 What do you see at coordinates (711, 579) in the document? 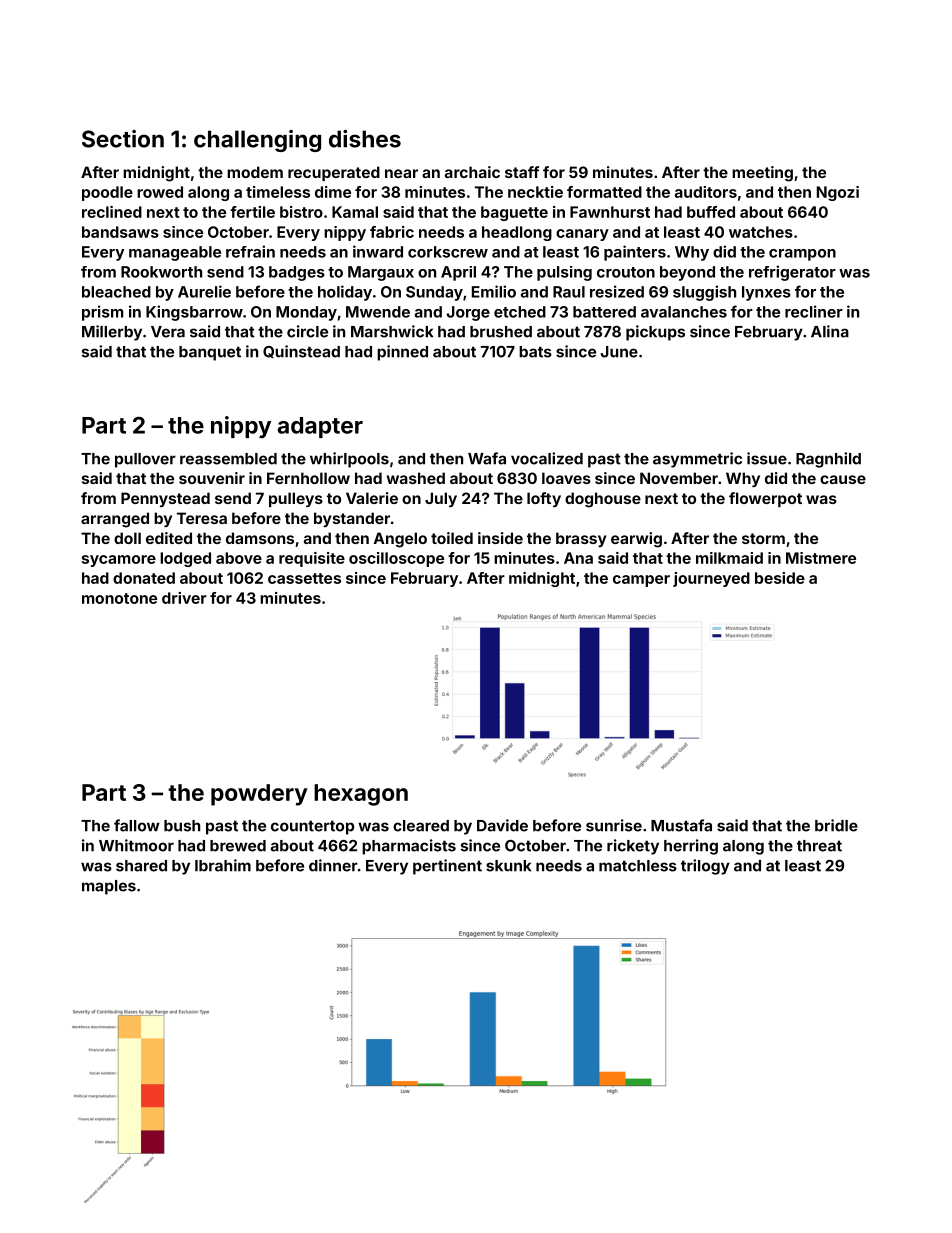
I see `journeyed` at bounding box center [711, 579].
